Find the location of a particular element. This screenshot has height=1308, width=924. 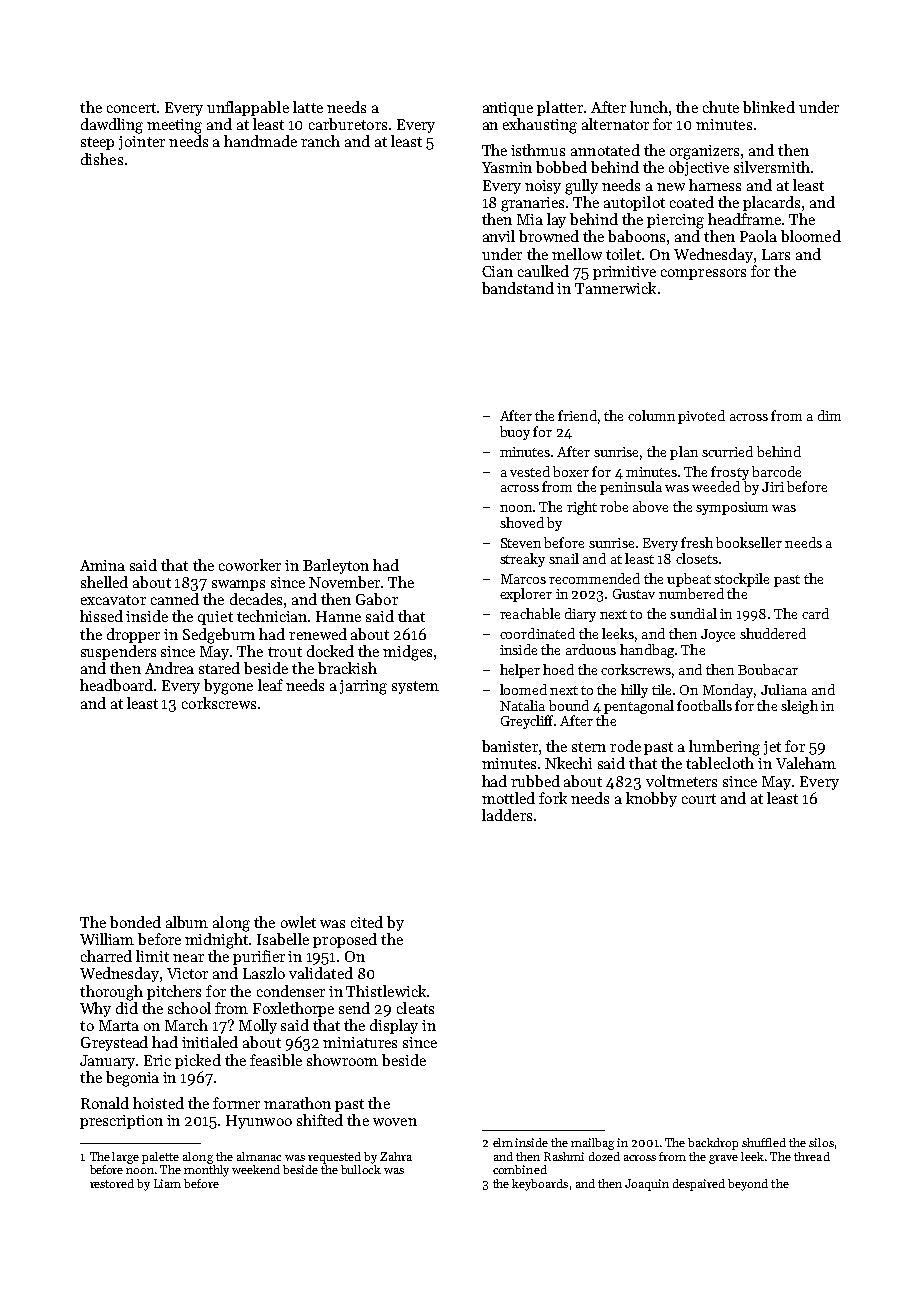

docked is located at coordinates (330, 651).
